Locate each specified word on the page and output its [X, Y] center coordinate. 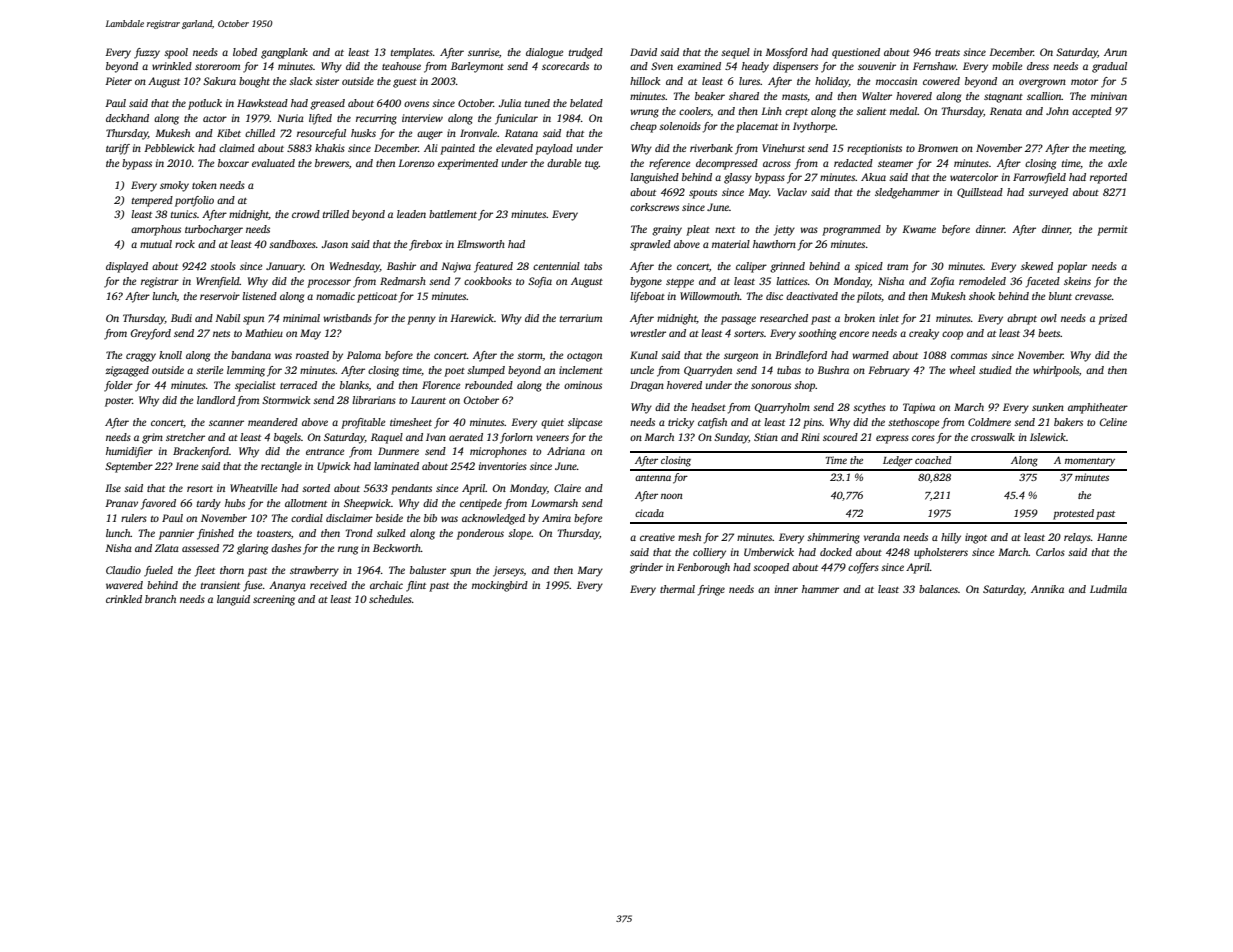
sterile [209, 370]
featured [493, 267]
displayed [127, 267]
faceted [1043, 282]
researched [784, 318]
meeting [1106, 149]
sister [327, 81]
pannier [176, 534]
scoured [840, 437]
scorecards [565, 66]
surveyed [1048, 193]
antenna [653, 478]
